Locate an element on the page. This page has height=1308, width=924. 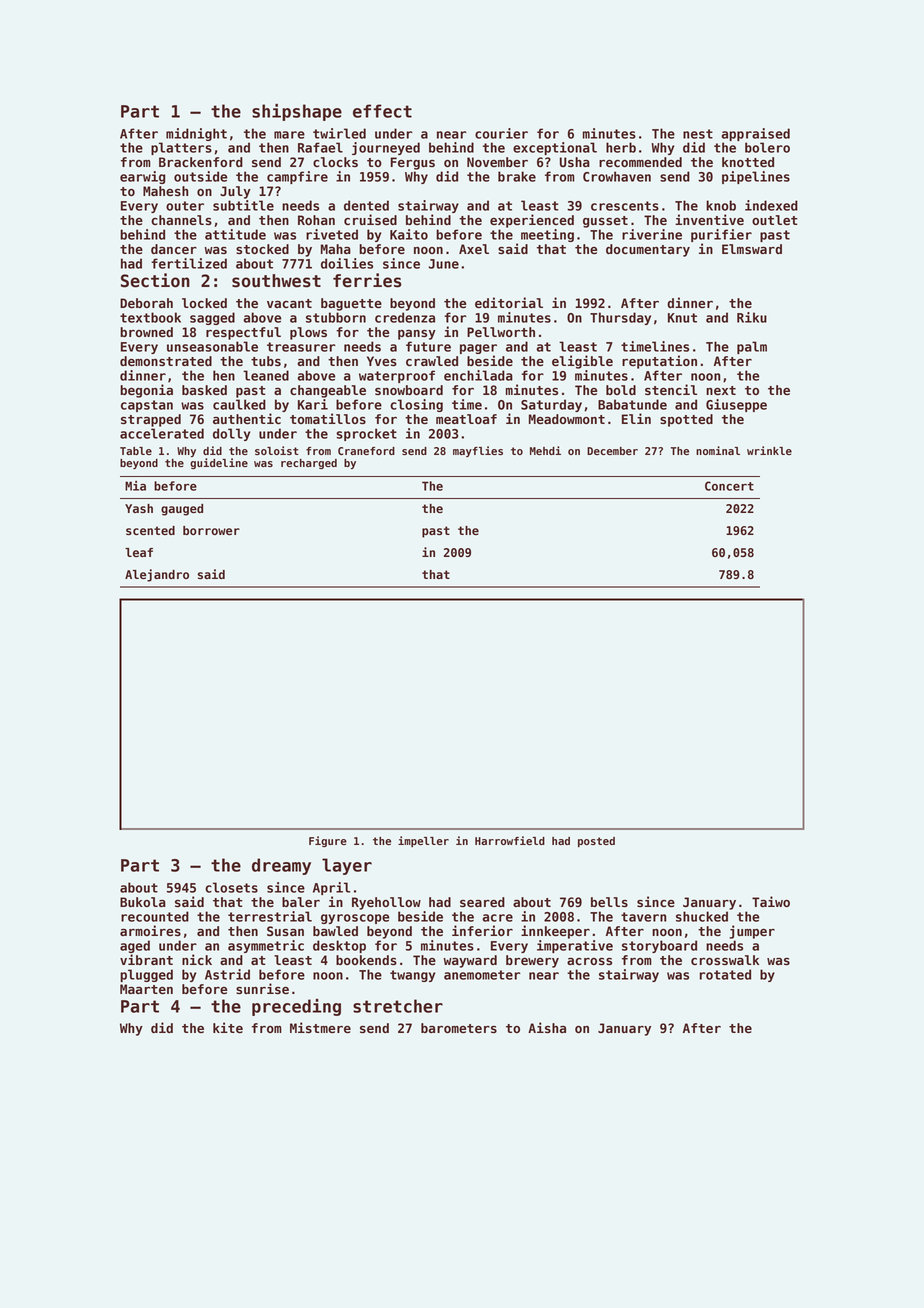
Alejandro is located at coordinates (157, 575).
